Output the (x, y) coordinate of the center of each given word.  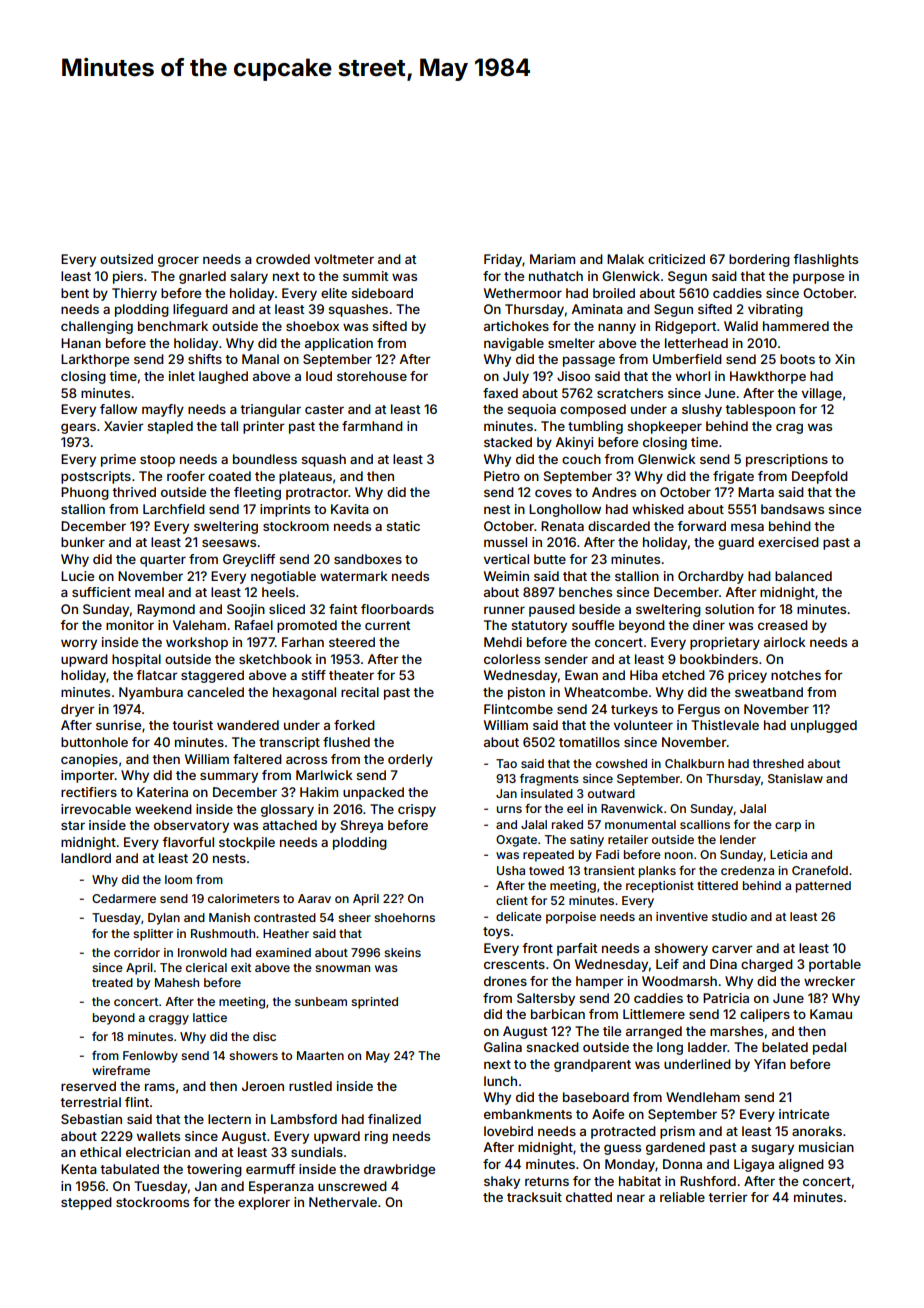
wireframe (121, 1070)
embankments (528, 1114)
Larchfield (174, 509)
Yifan (770, 1064)
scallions (705, 824)
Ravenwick (632, 808)
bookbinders (719, 659)
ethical (100, 1152)
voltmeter (344, 259)
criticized (676, 259)
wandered (248, 725)
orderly (410, 760)
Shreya (362, 826)
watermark (354, 576)
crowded (283, 259)
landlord (86, 858)
